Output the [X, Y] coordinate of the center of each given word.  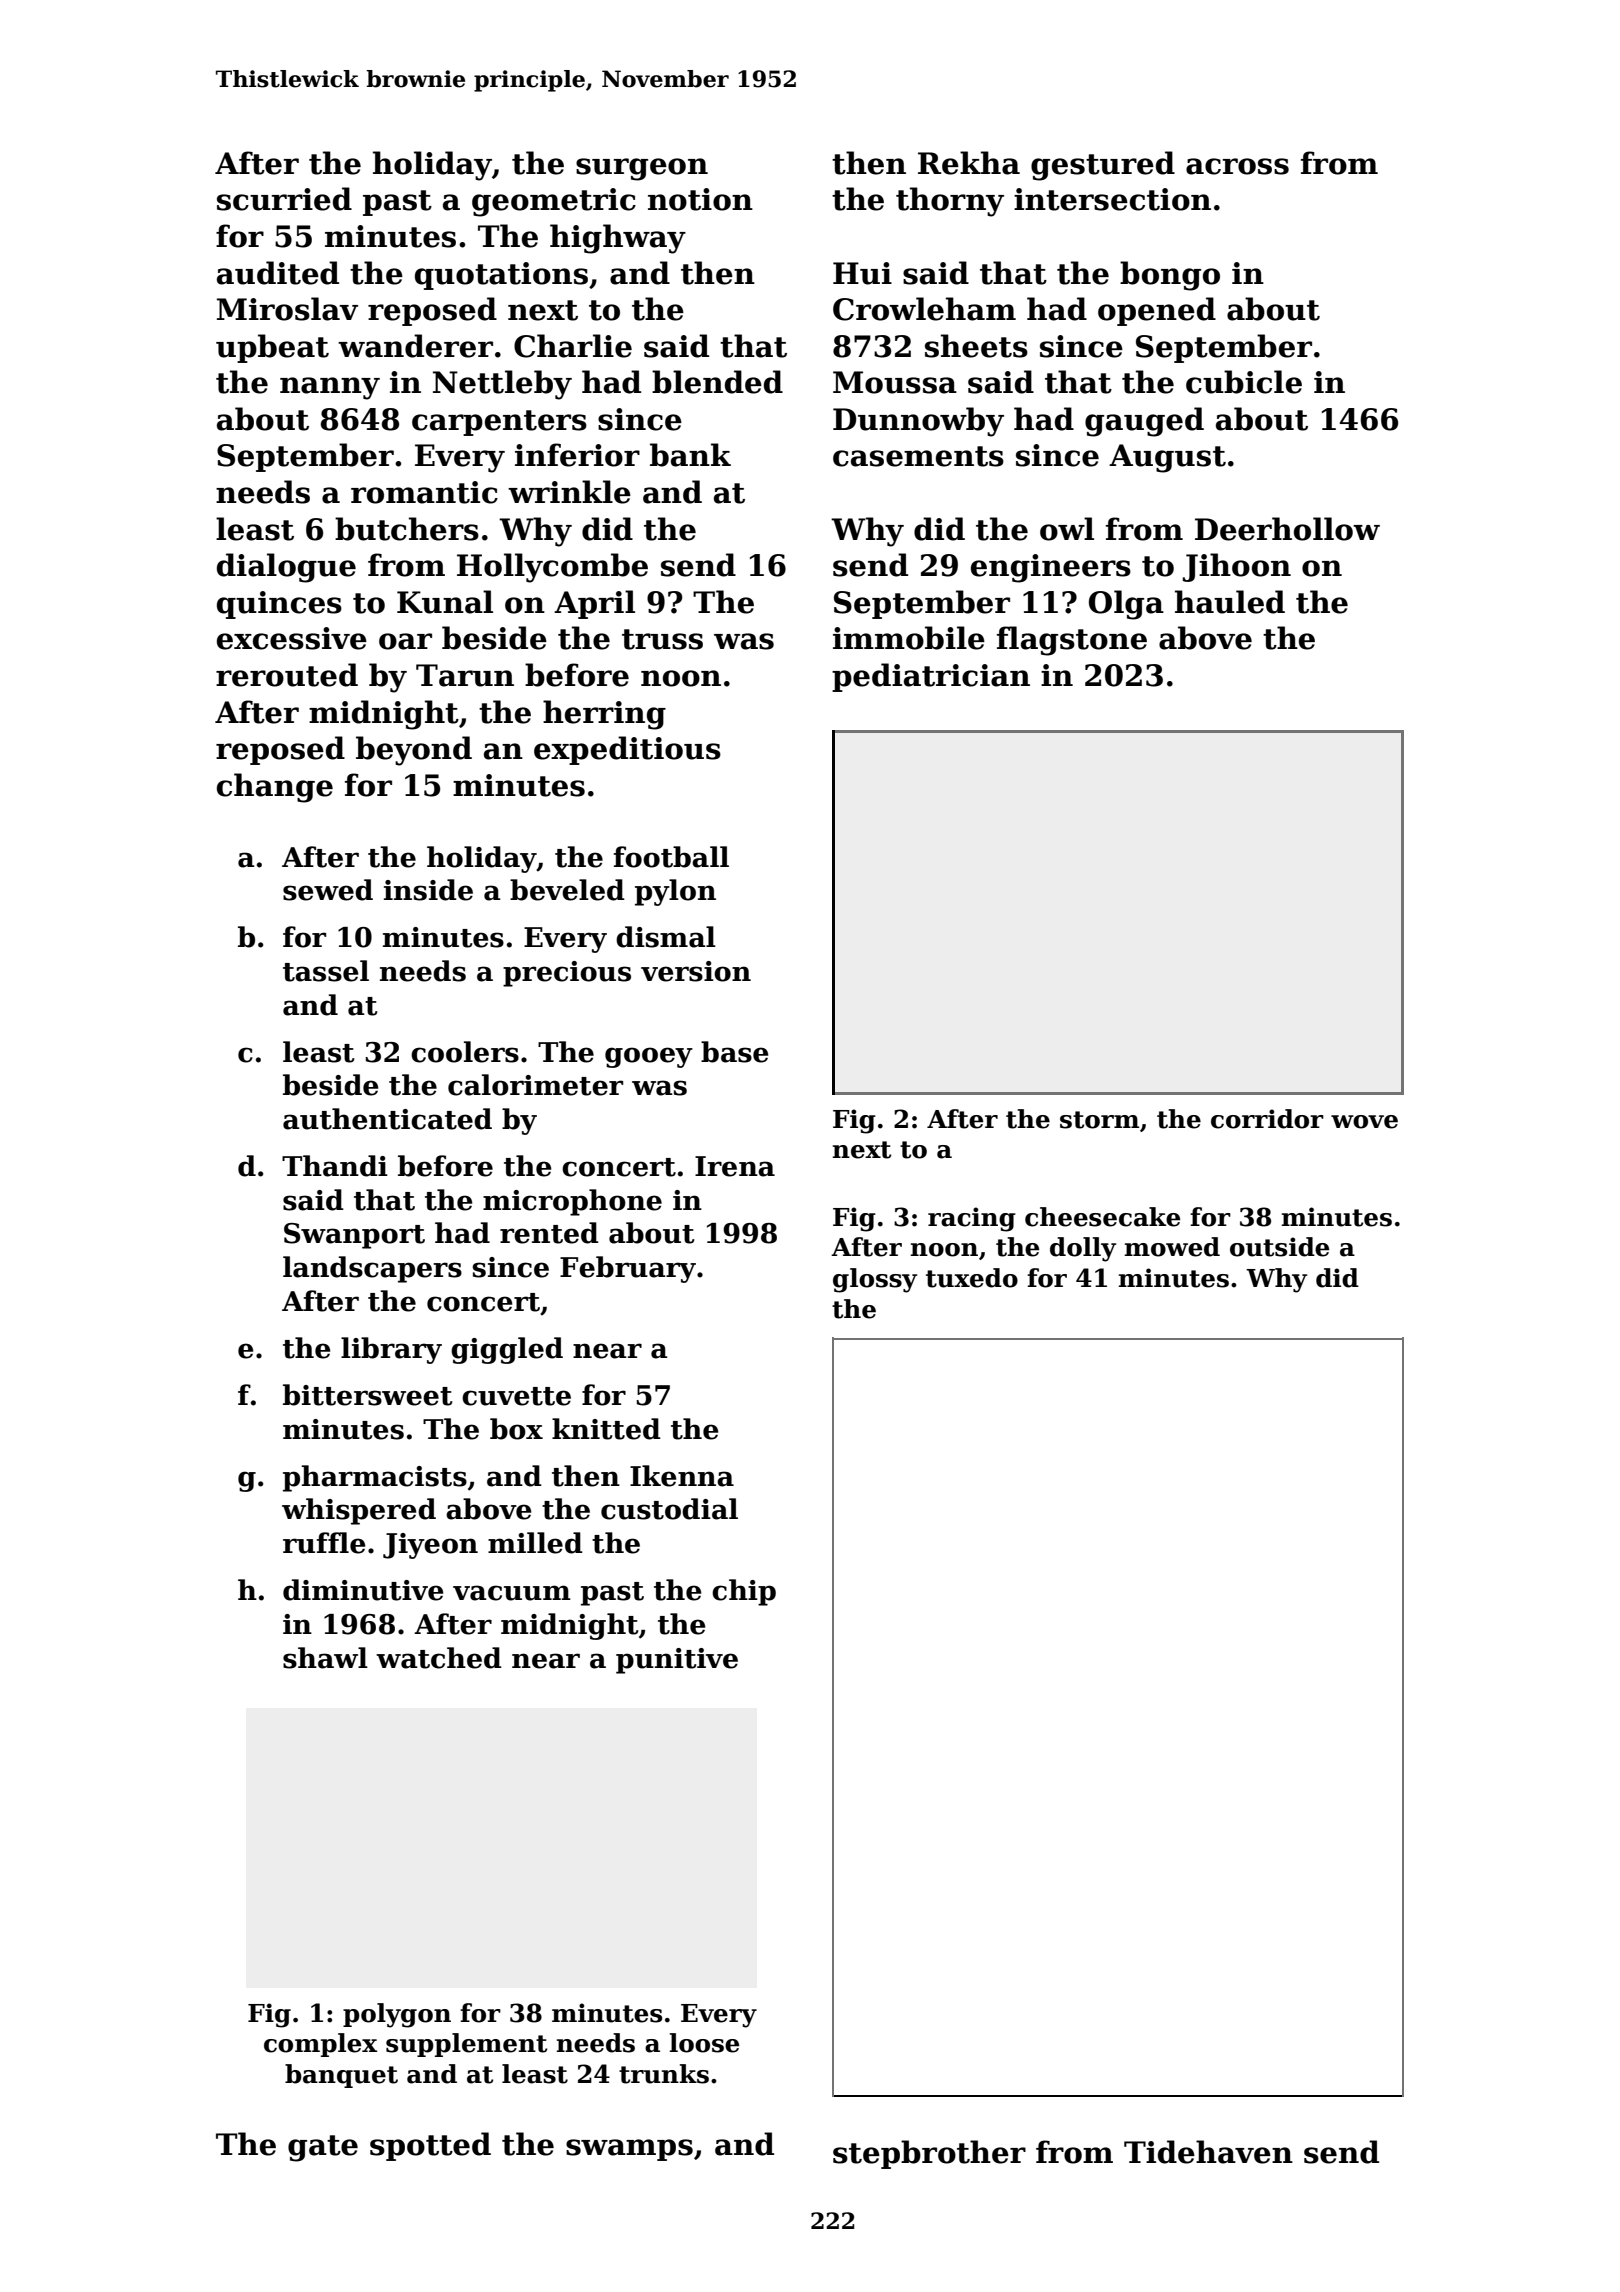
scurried [284, 199]
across [1237, 166]
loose [704, 2043]
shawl [325, 1658]
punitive [677, 1661]
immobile [909, 638]
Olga [1126, 605]
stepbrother [929, 2154]
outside [1279, 1247]
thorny [950, 202]
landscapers [372, 1269]
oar [405, 641]
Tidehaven [1208, 2152]
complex [320, 2045]
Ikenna [682, 1476]
